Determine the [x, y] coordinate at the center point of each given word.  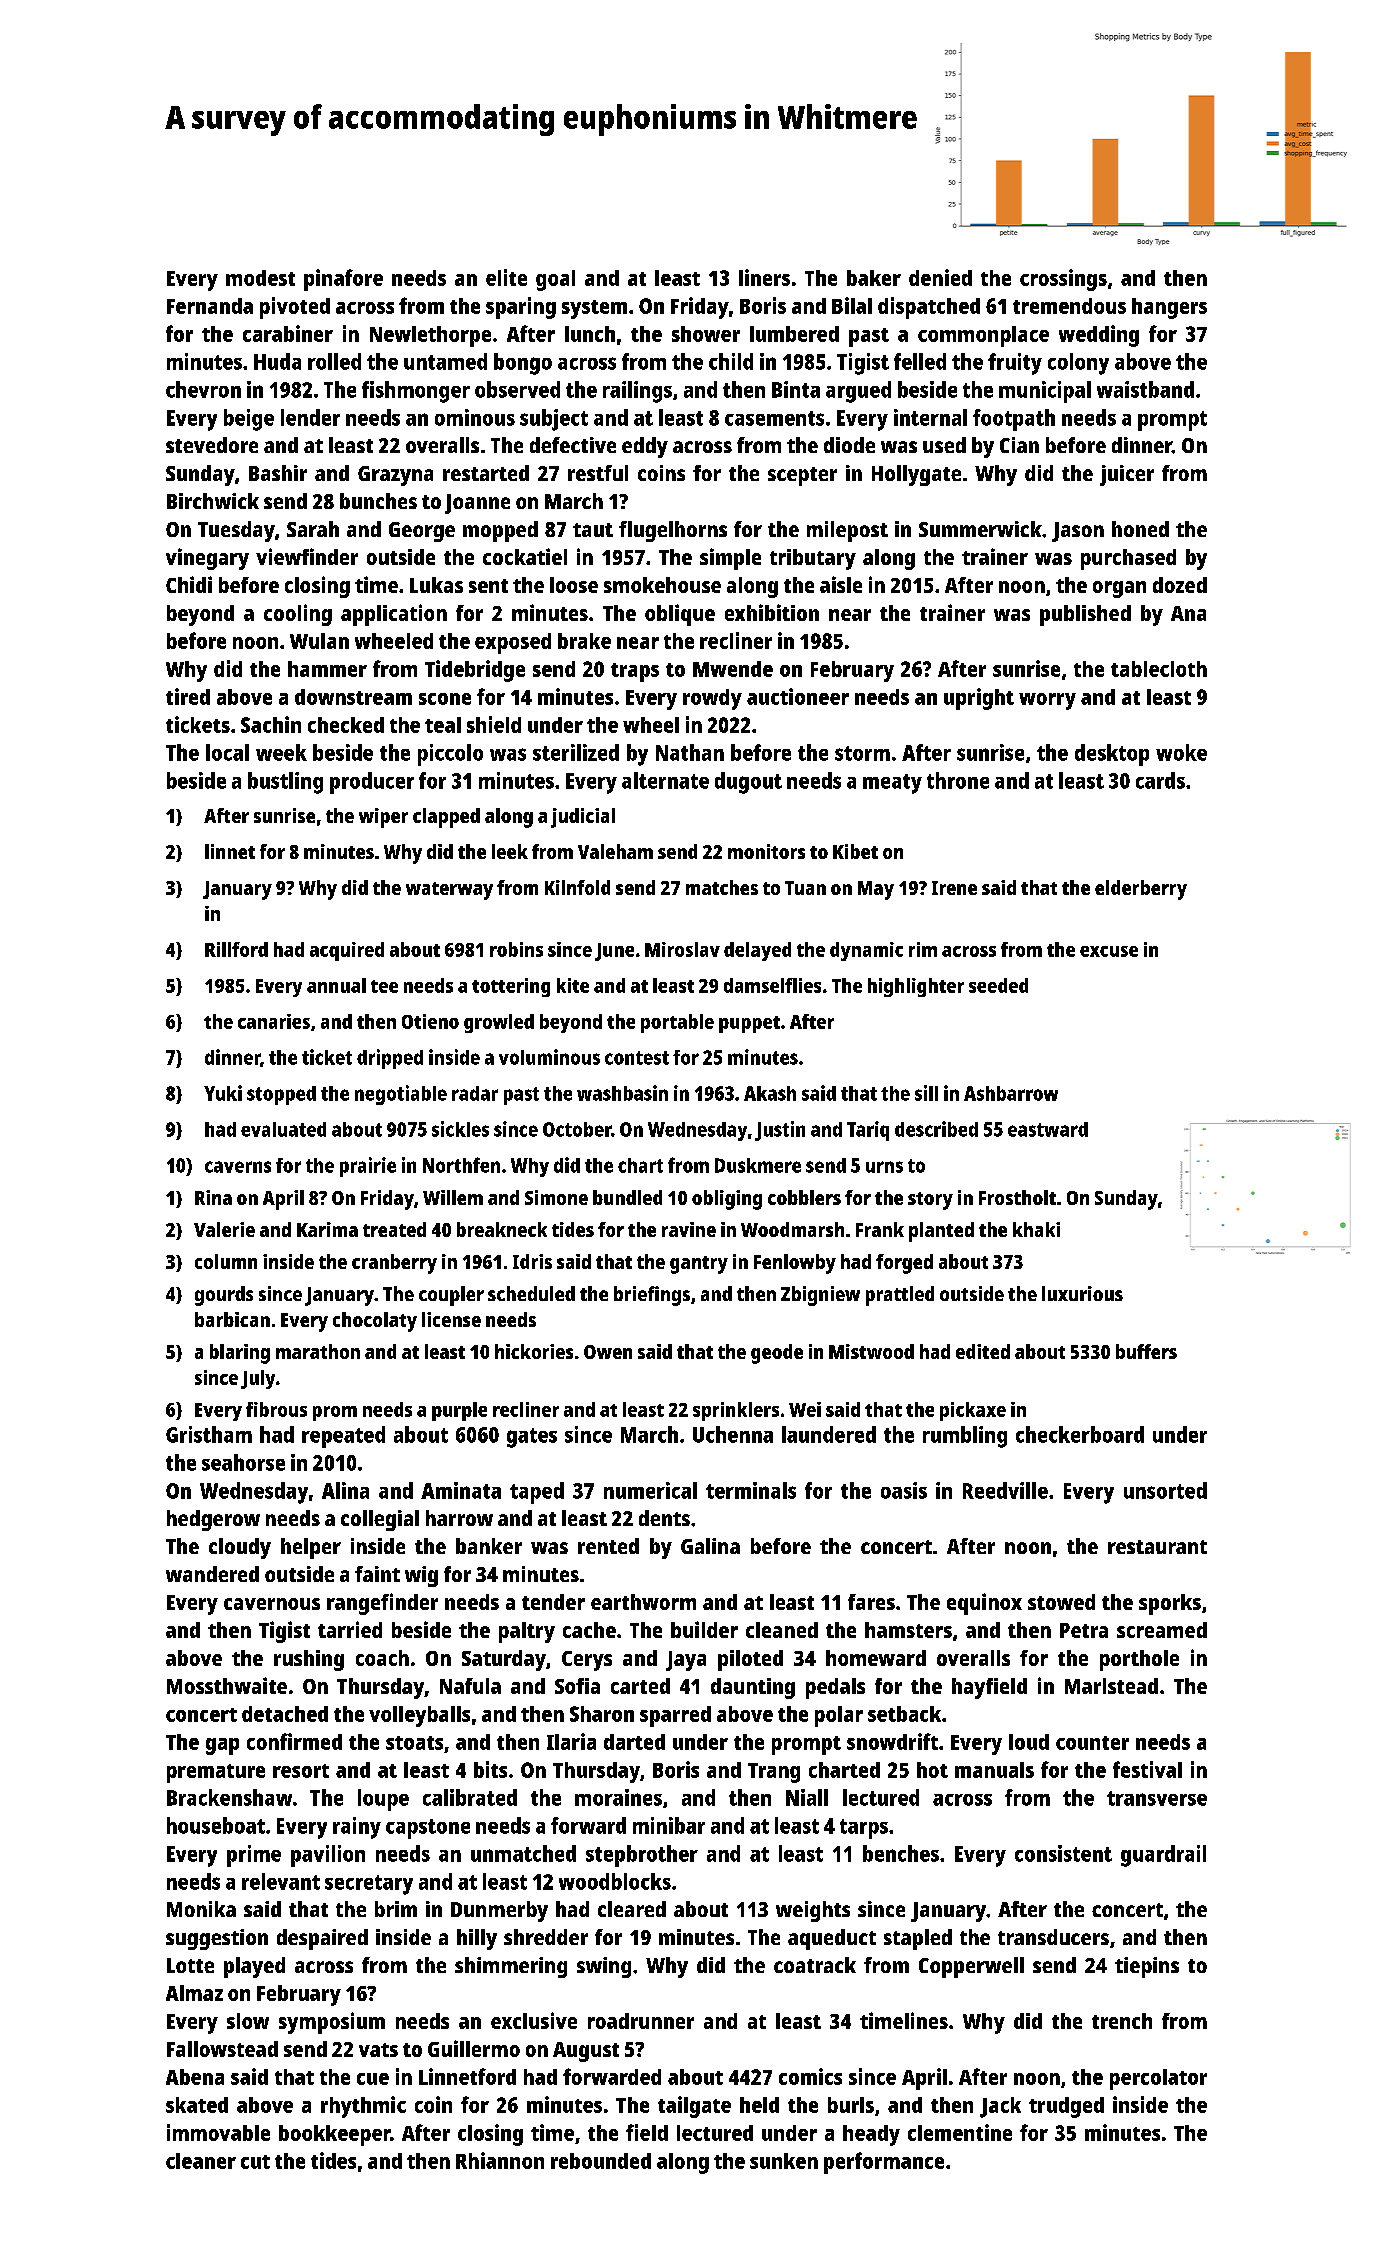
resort [301, 1771]
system [594, 309]
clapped [446, 818]
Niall [807, 1797]
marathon [318, 1351]
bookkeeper [334, 2135]
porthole [1139, 1660]
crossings [1063, 280]
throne [958, 780]
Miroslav [682, 949]
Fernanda [210, 306]
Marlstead [1111, 1686]
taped [537, 1493]
